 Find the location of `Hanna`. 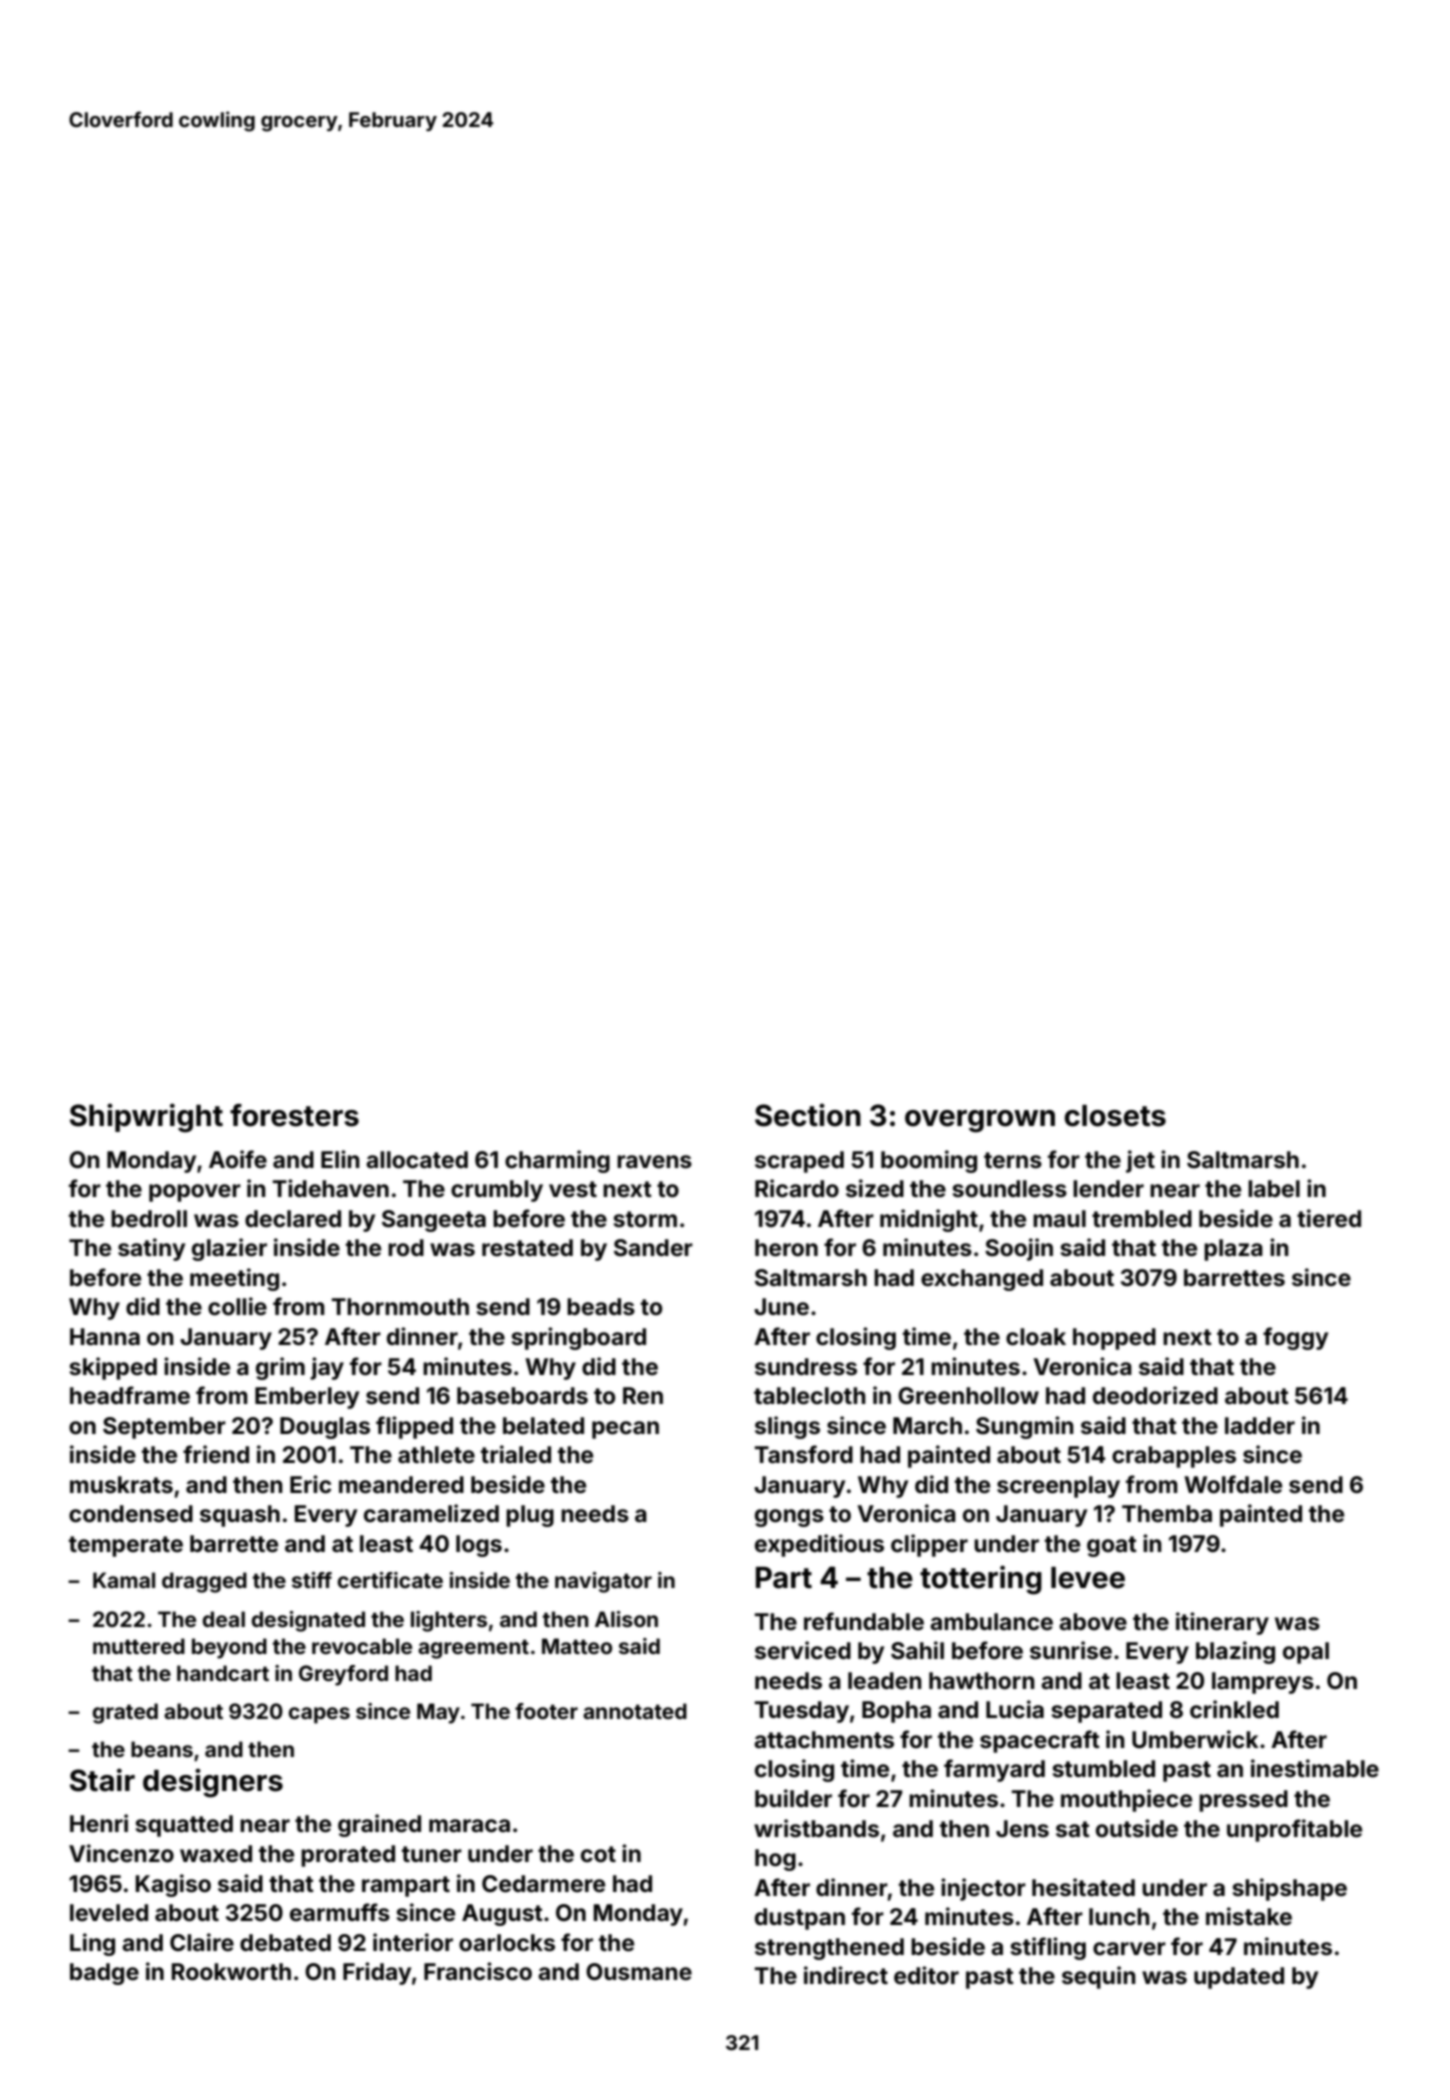

Hanna is located at coordinates (105, 1336).
